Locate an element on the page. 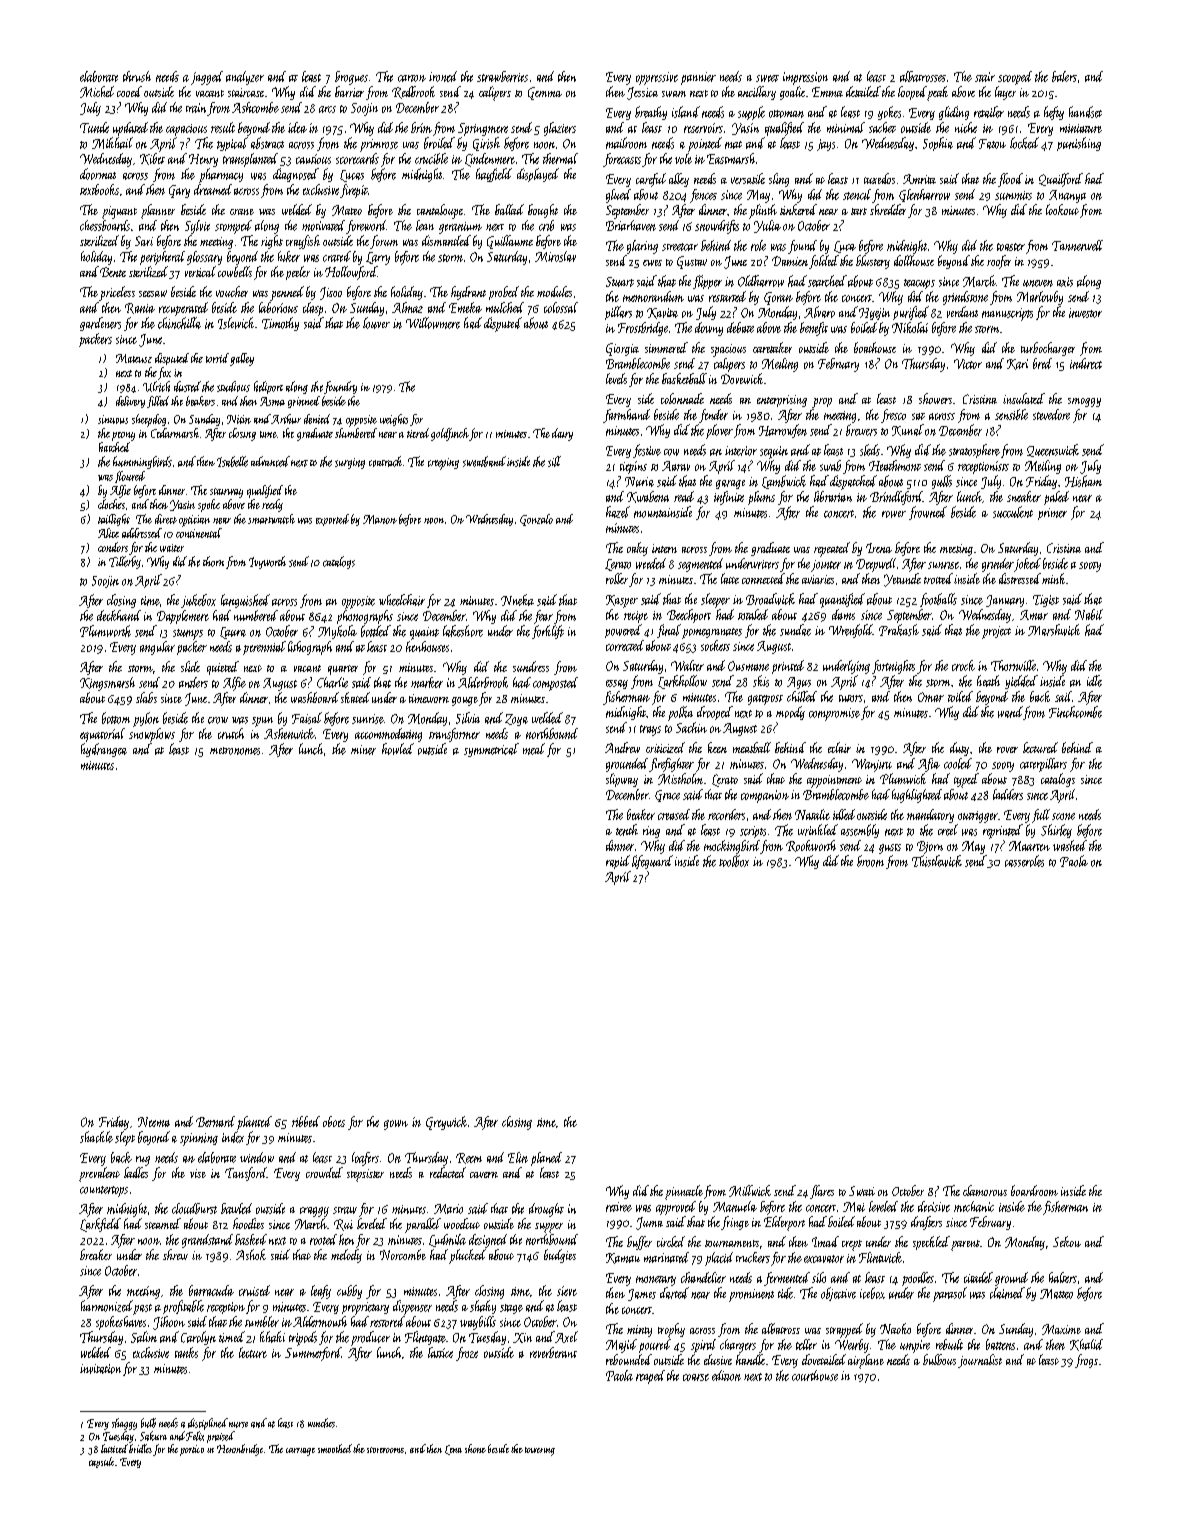 The height and width of the image is (1529, 1182). Omar is located at coordinates (931, 697).
